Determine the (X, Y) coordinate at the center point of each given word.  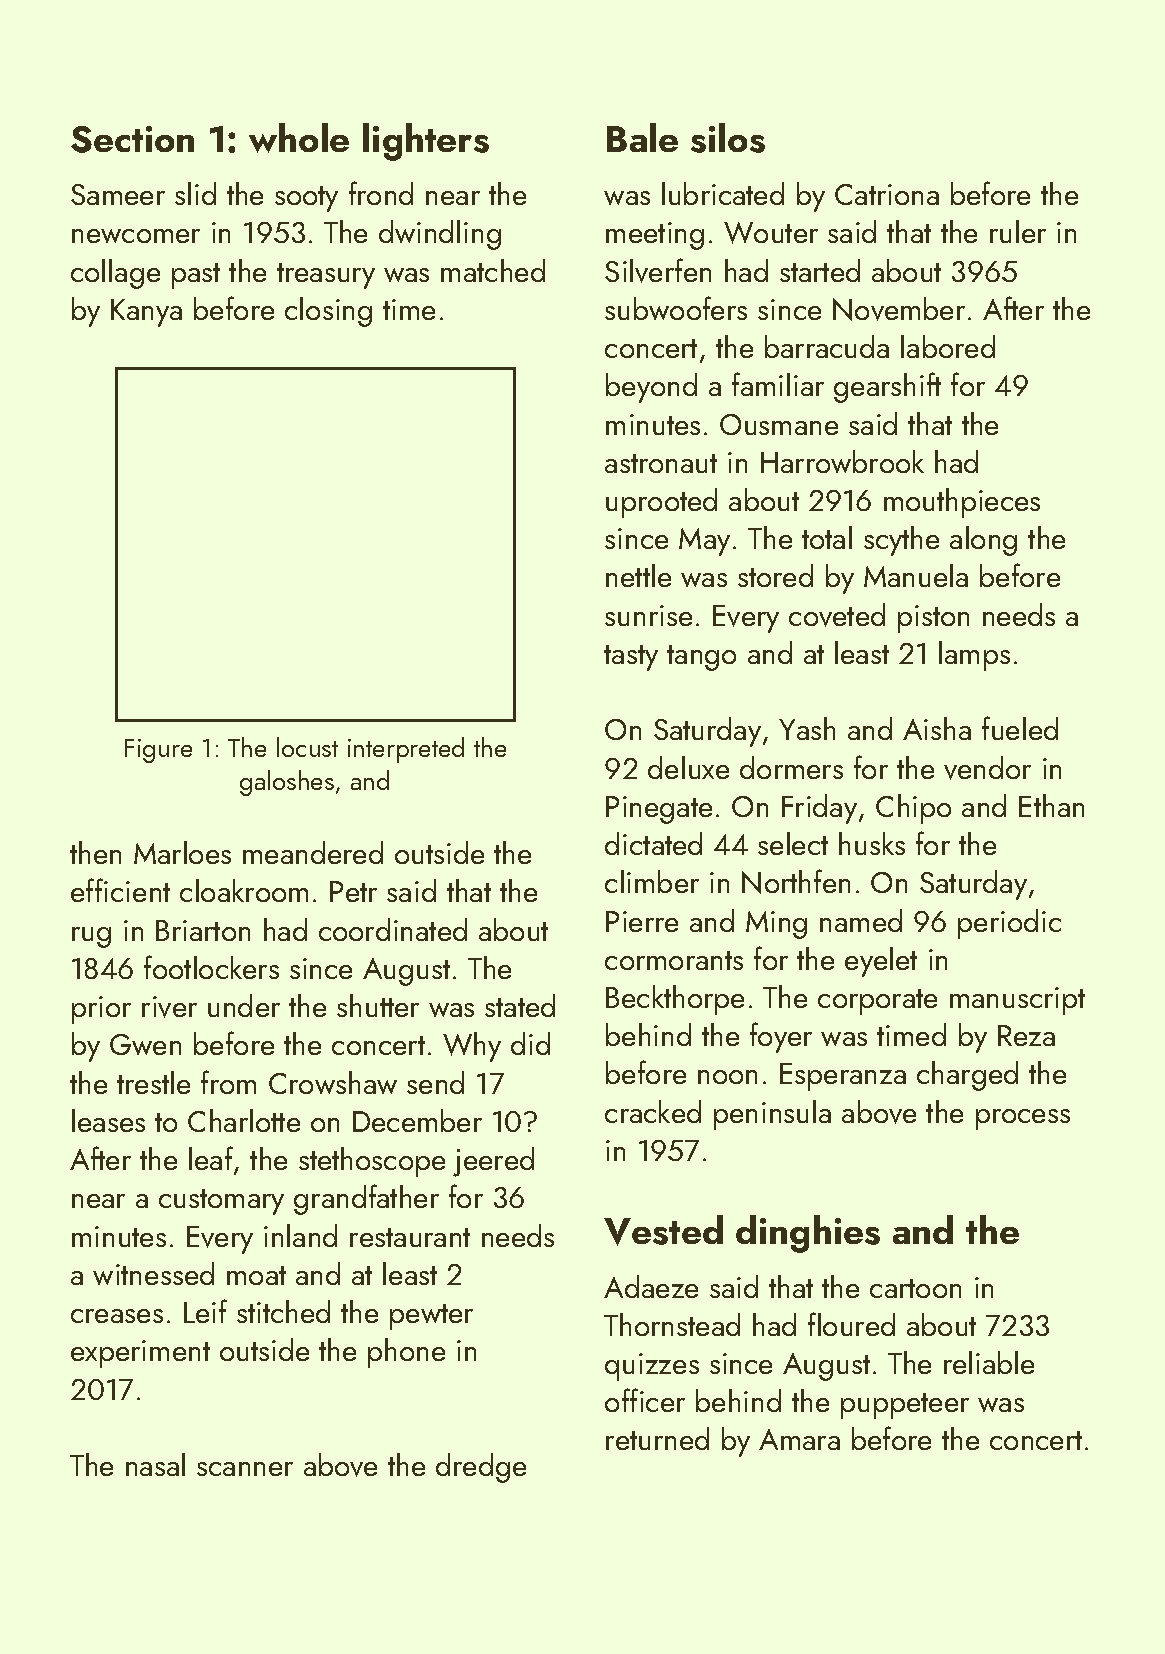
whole (299, 138)
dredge (481, 1468)
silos (728, 138)
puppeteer (905, 1406)
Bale (642, 137)
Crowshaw (333, 1082)
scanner (245, 1469)
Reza (1026, 1035)
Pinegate (659, 810)
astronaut (661, 463)
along (983, 541)
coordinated (393, 929)
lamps (974, 656)
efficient (120, 890)
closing (328, 312)
